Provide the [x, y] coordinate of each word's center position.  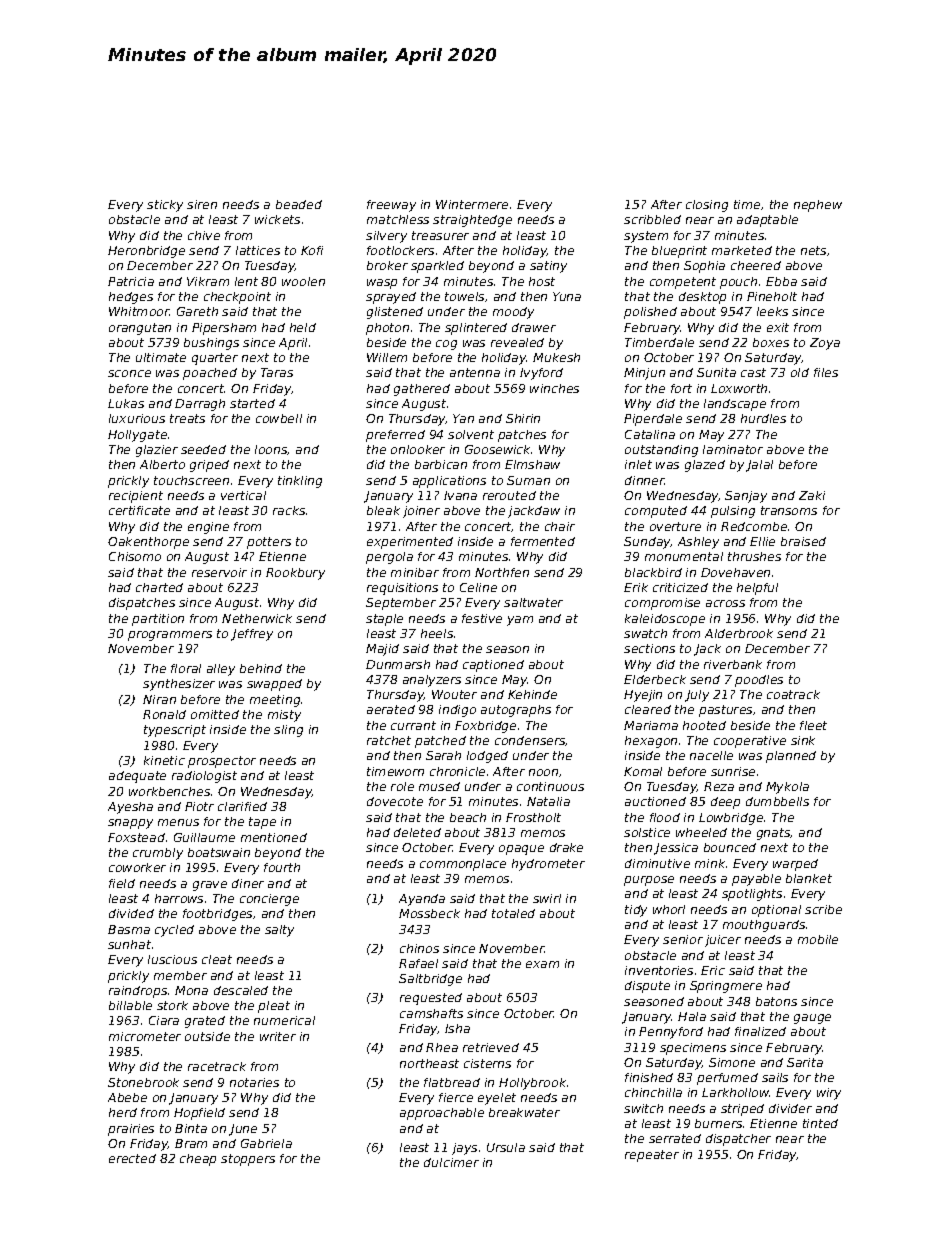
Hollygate [137, 436]
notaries [254, 1082]
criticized [680, 587]
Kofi [312, 250]
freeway [391, 206]
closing [707, 206]
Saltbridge [430, 980]
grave [210, 886]
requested [431, 999]
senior [683, 939]
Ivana [460, 495]
